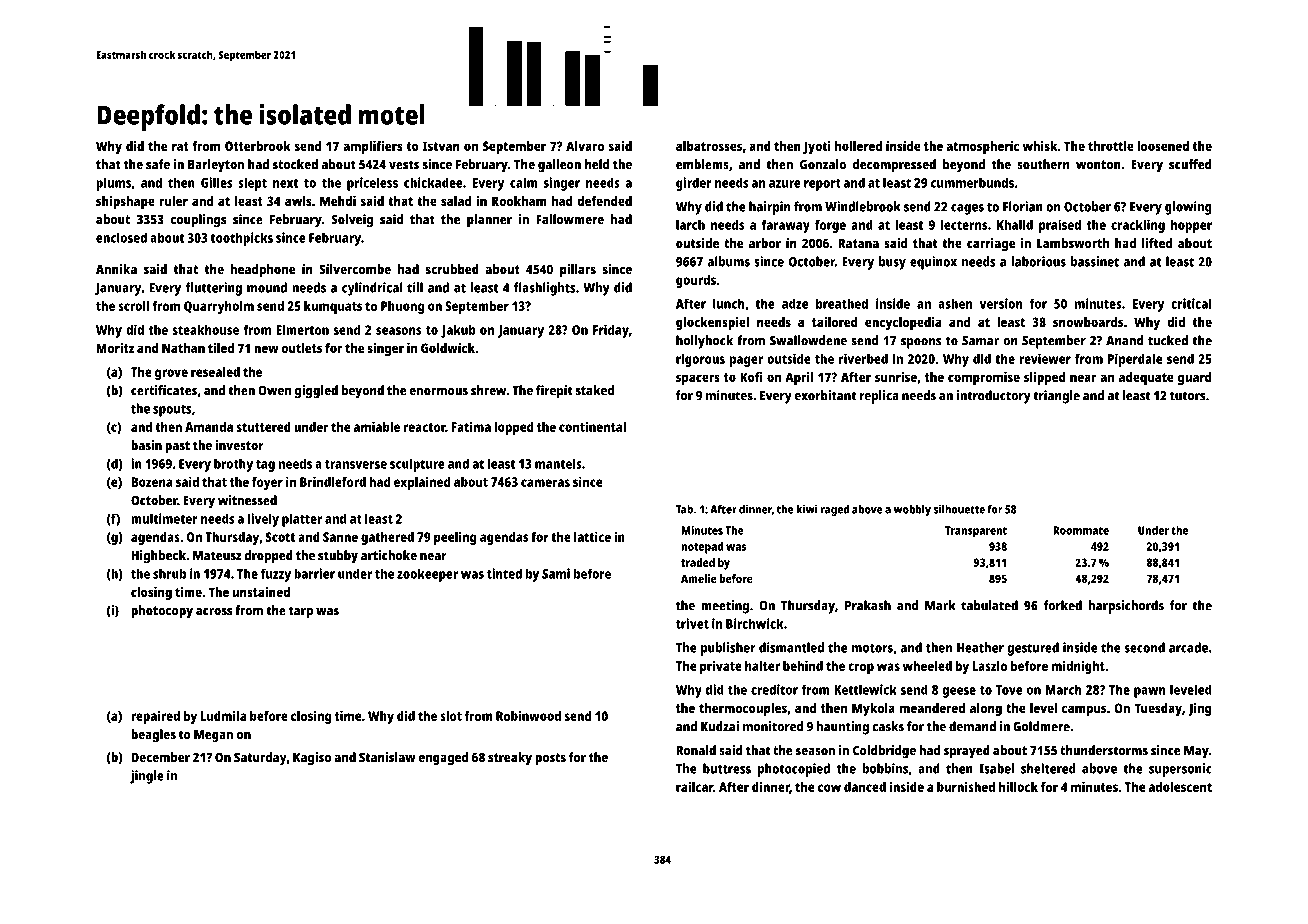 This screenshot has width=1308, height=924. I want to click on scuffed, so click(1190, 164).
